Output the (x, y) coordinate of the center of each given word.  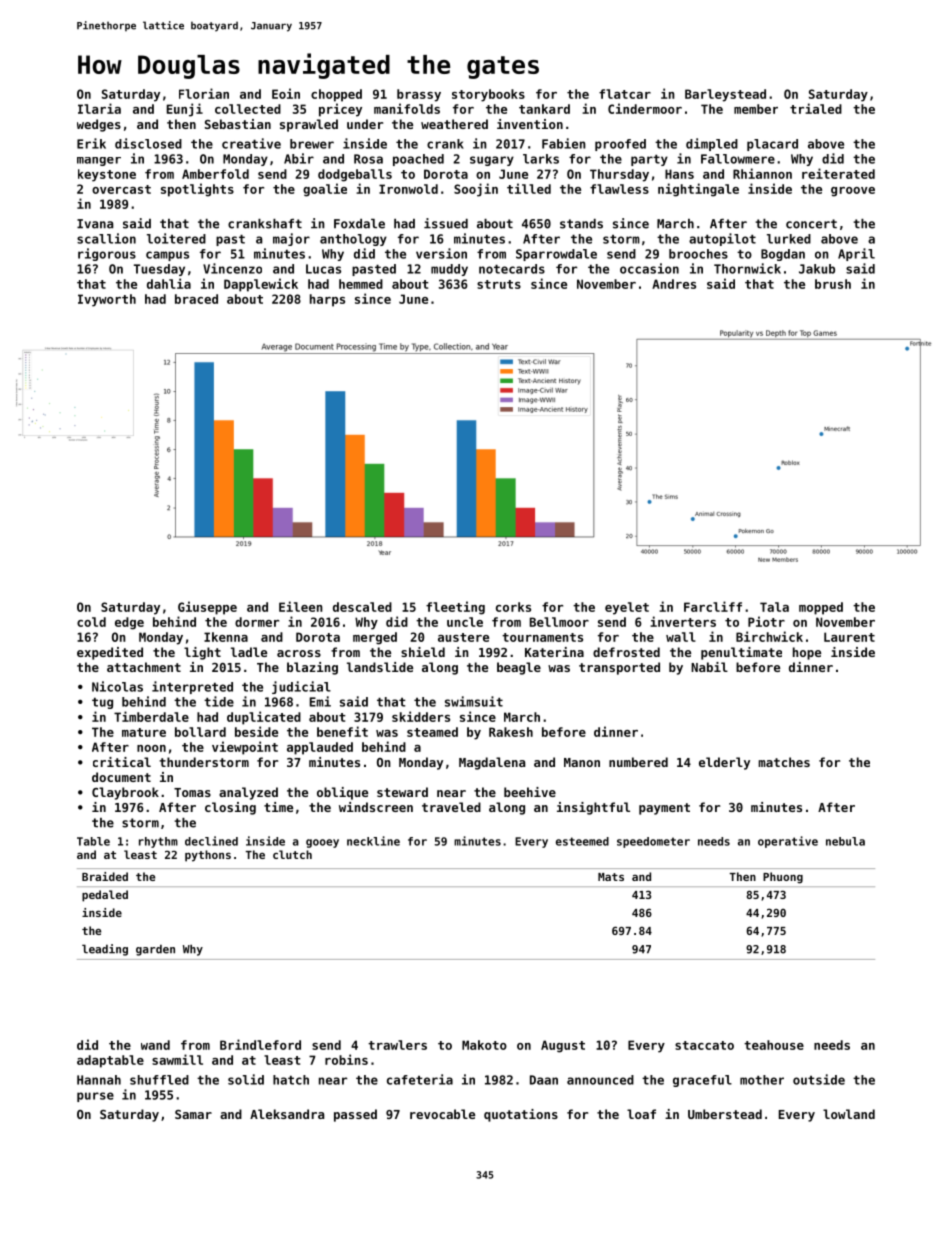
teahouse (774, 1045)
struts (499, 284)
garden (155, 950)
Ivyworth (107, 300)
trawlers (397, 1045)
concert (811, 224)
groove (853, 192)
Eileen (301, 606)
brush (833, 284)
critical (122, 762)
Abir (299, 158)
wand (155, 1045)
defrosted (626, 652)
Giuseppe (207, 608)
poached (418, 160)
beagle (519, 668)
